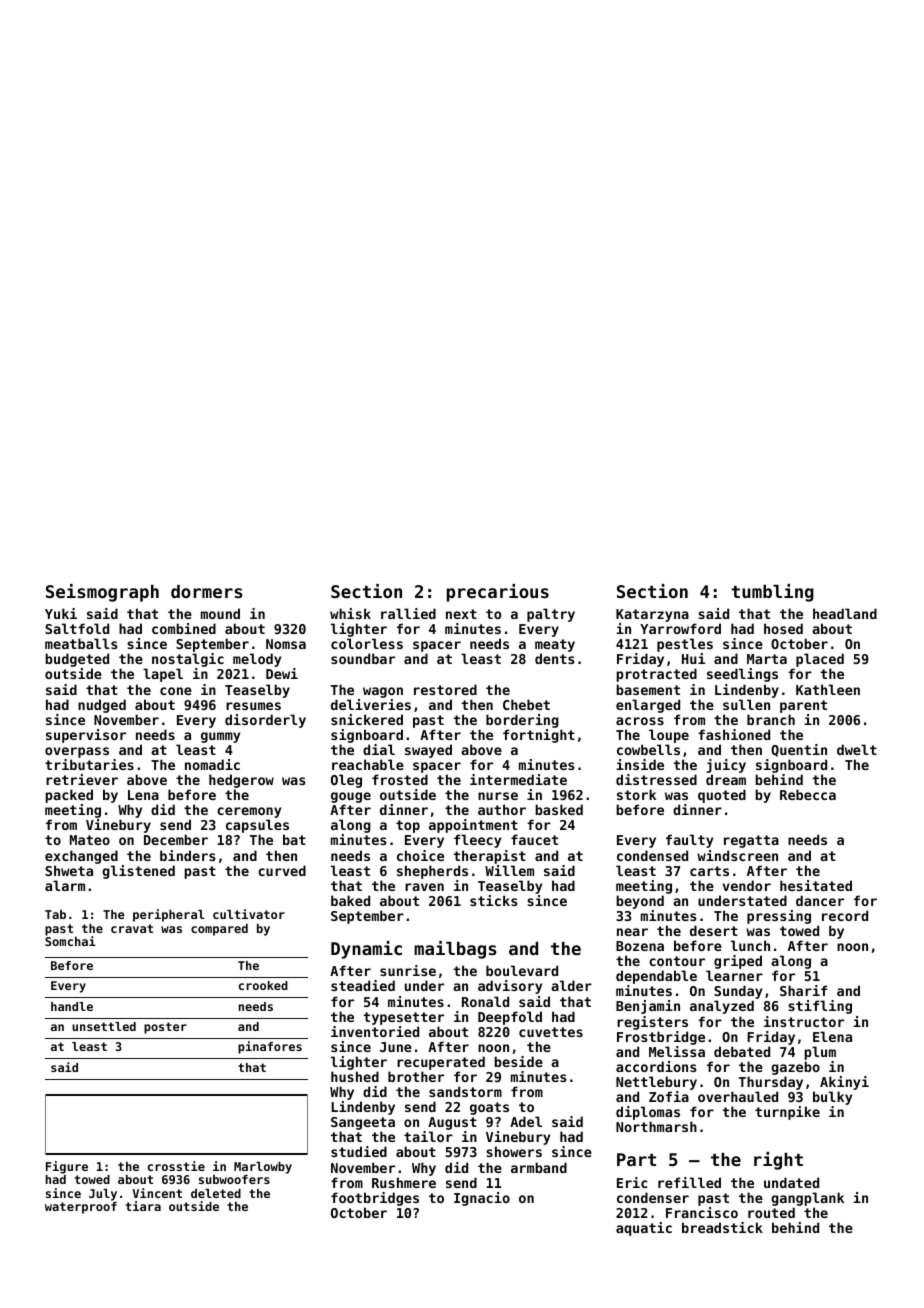 Image resolution: width=924 pixels, height=1308 pixels. What do you see at coordinates (820, 1007) in the screenshot?
I see `stifling` at bounding box center [820, 1007].
